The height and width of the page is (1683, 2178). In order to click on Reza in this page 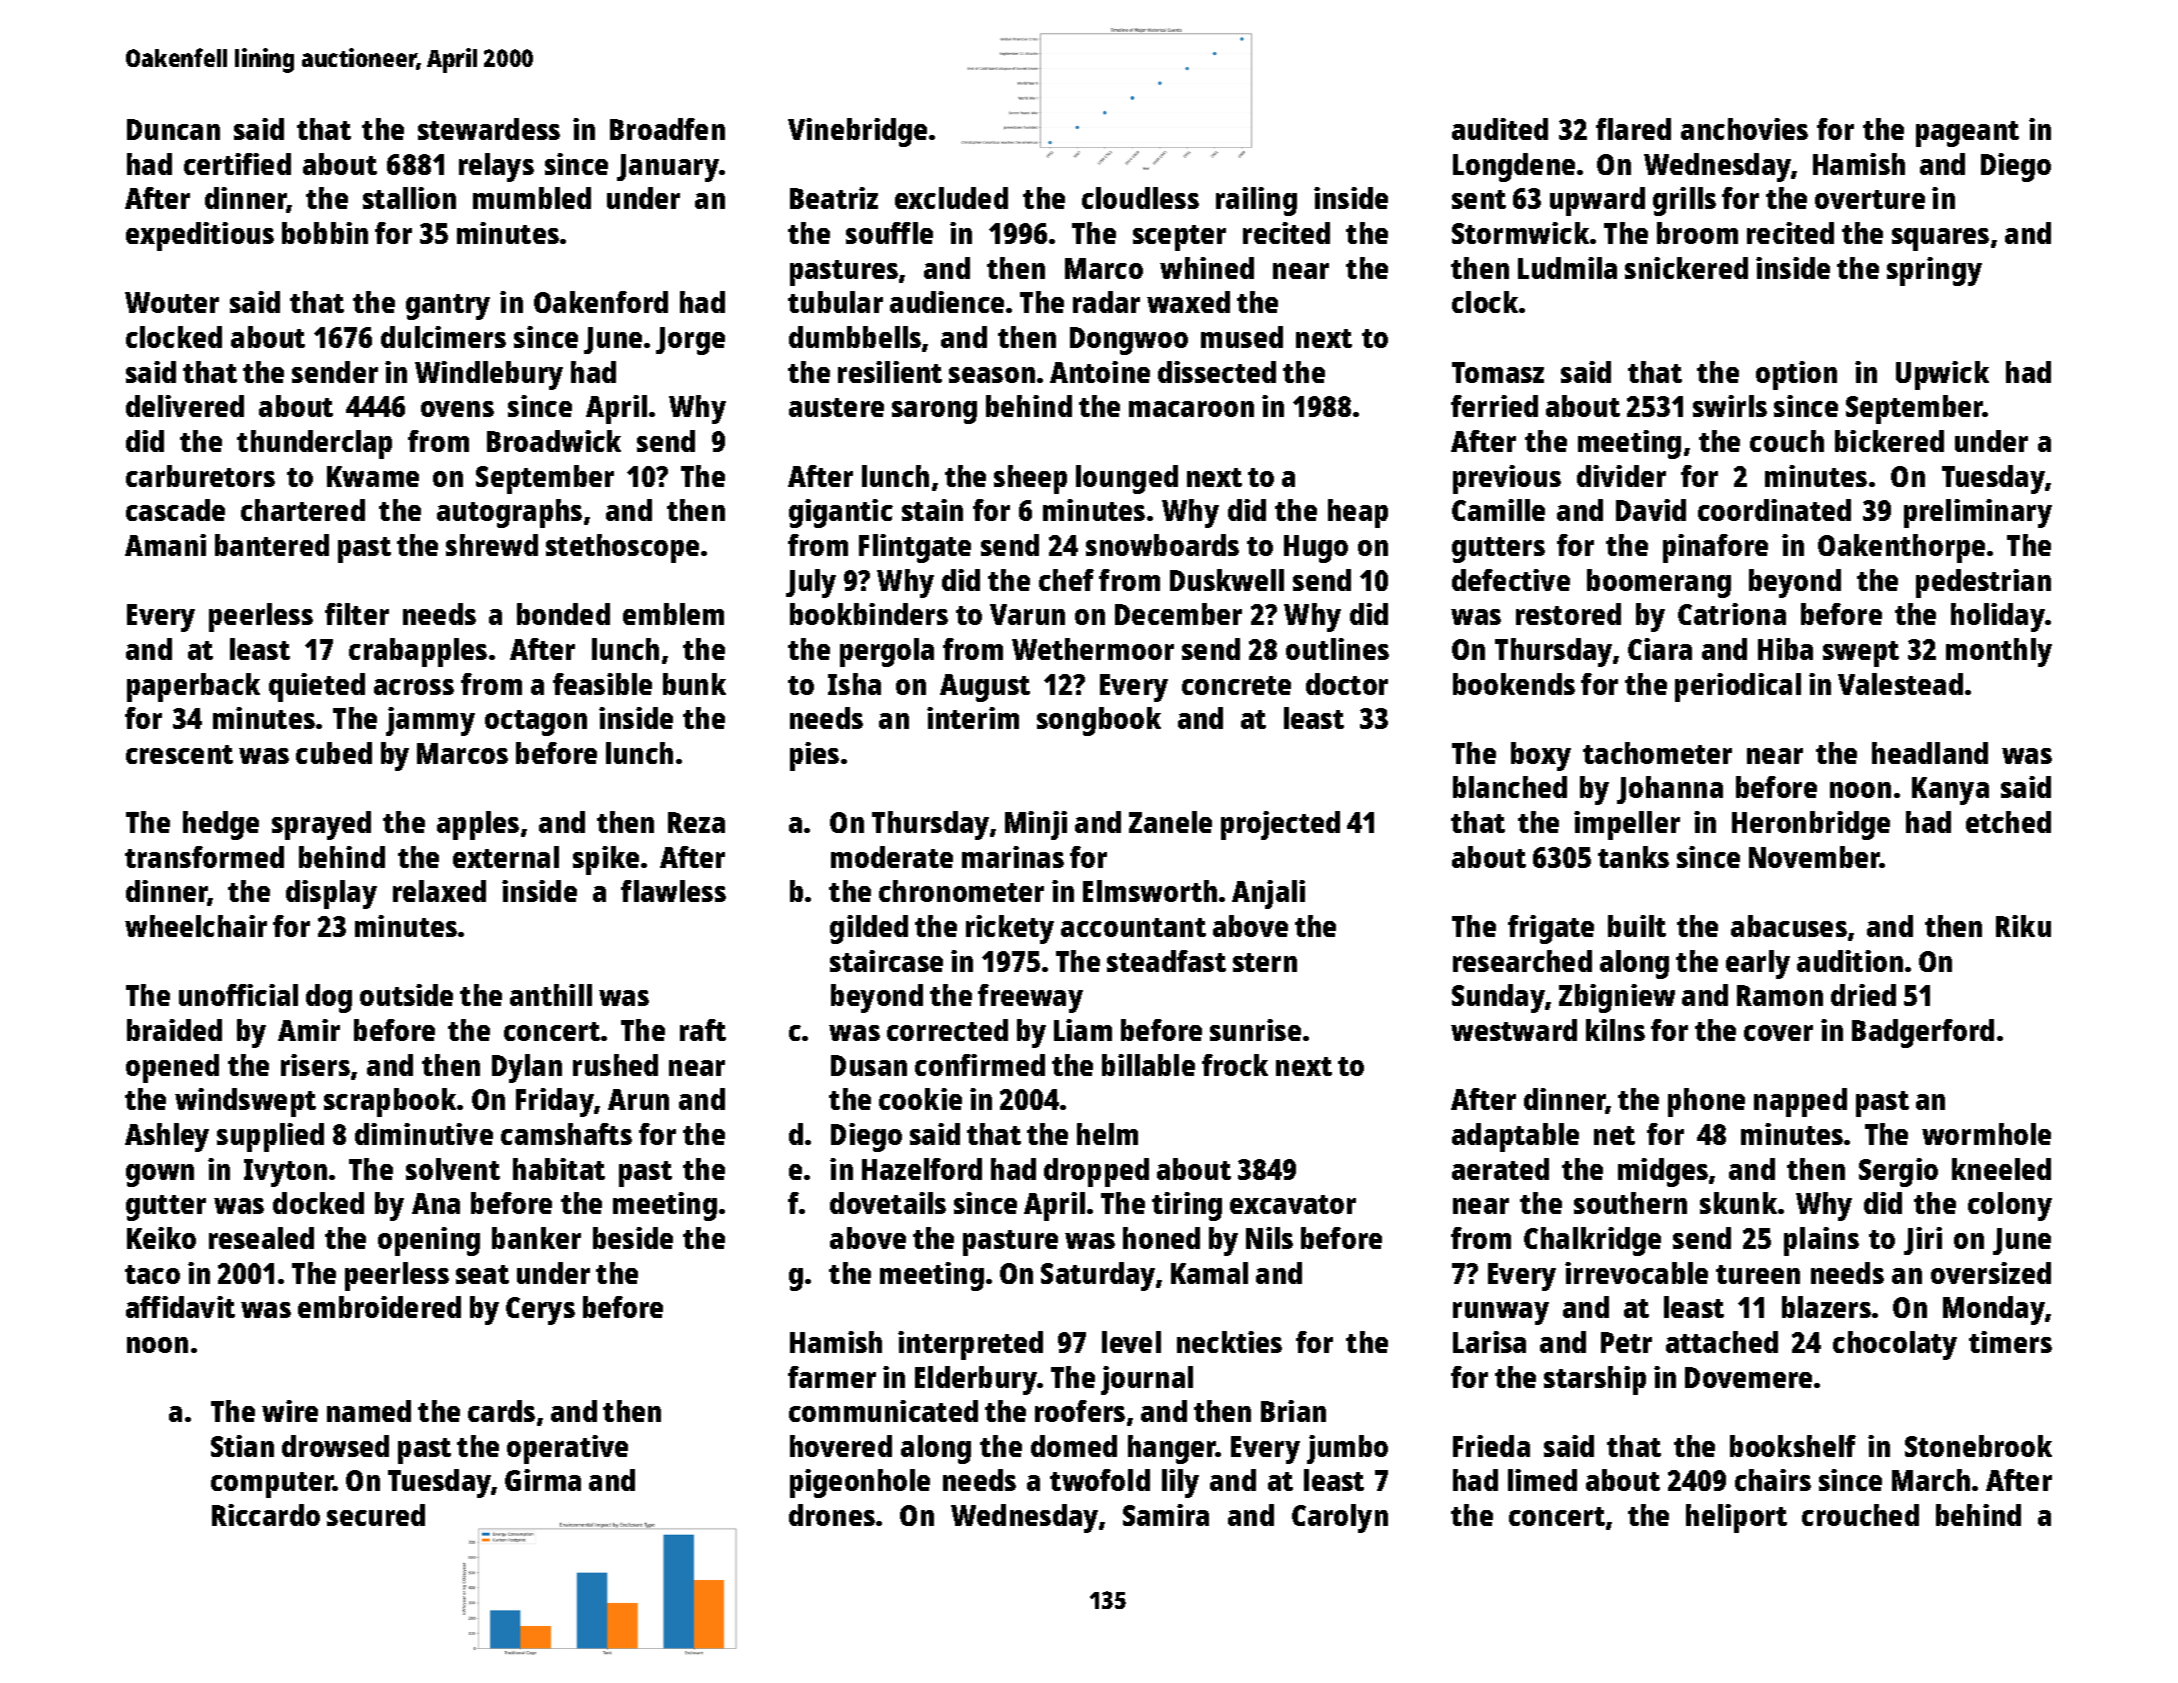, I will do `click(696, 822)`.
